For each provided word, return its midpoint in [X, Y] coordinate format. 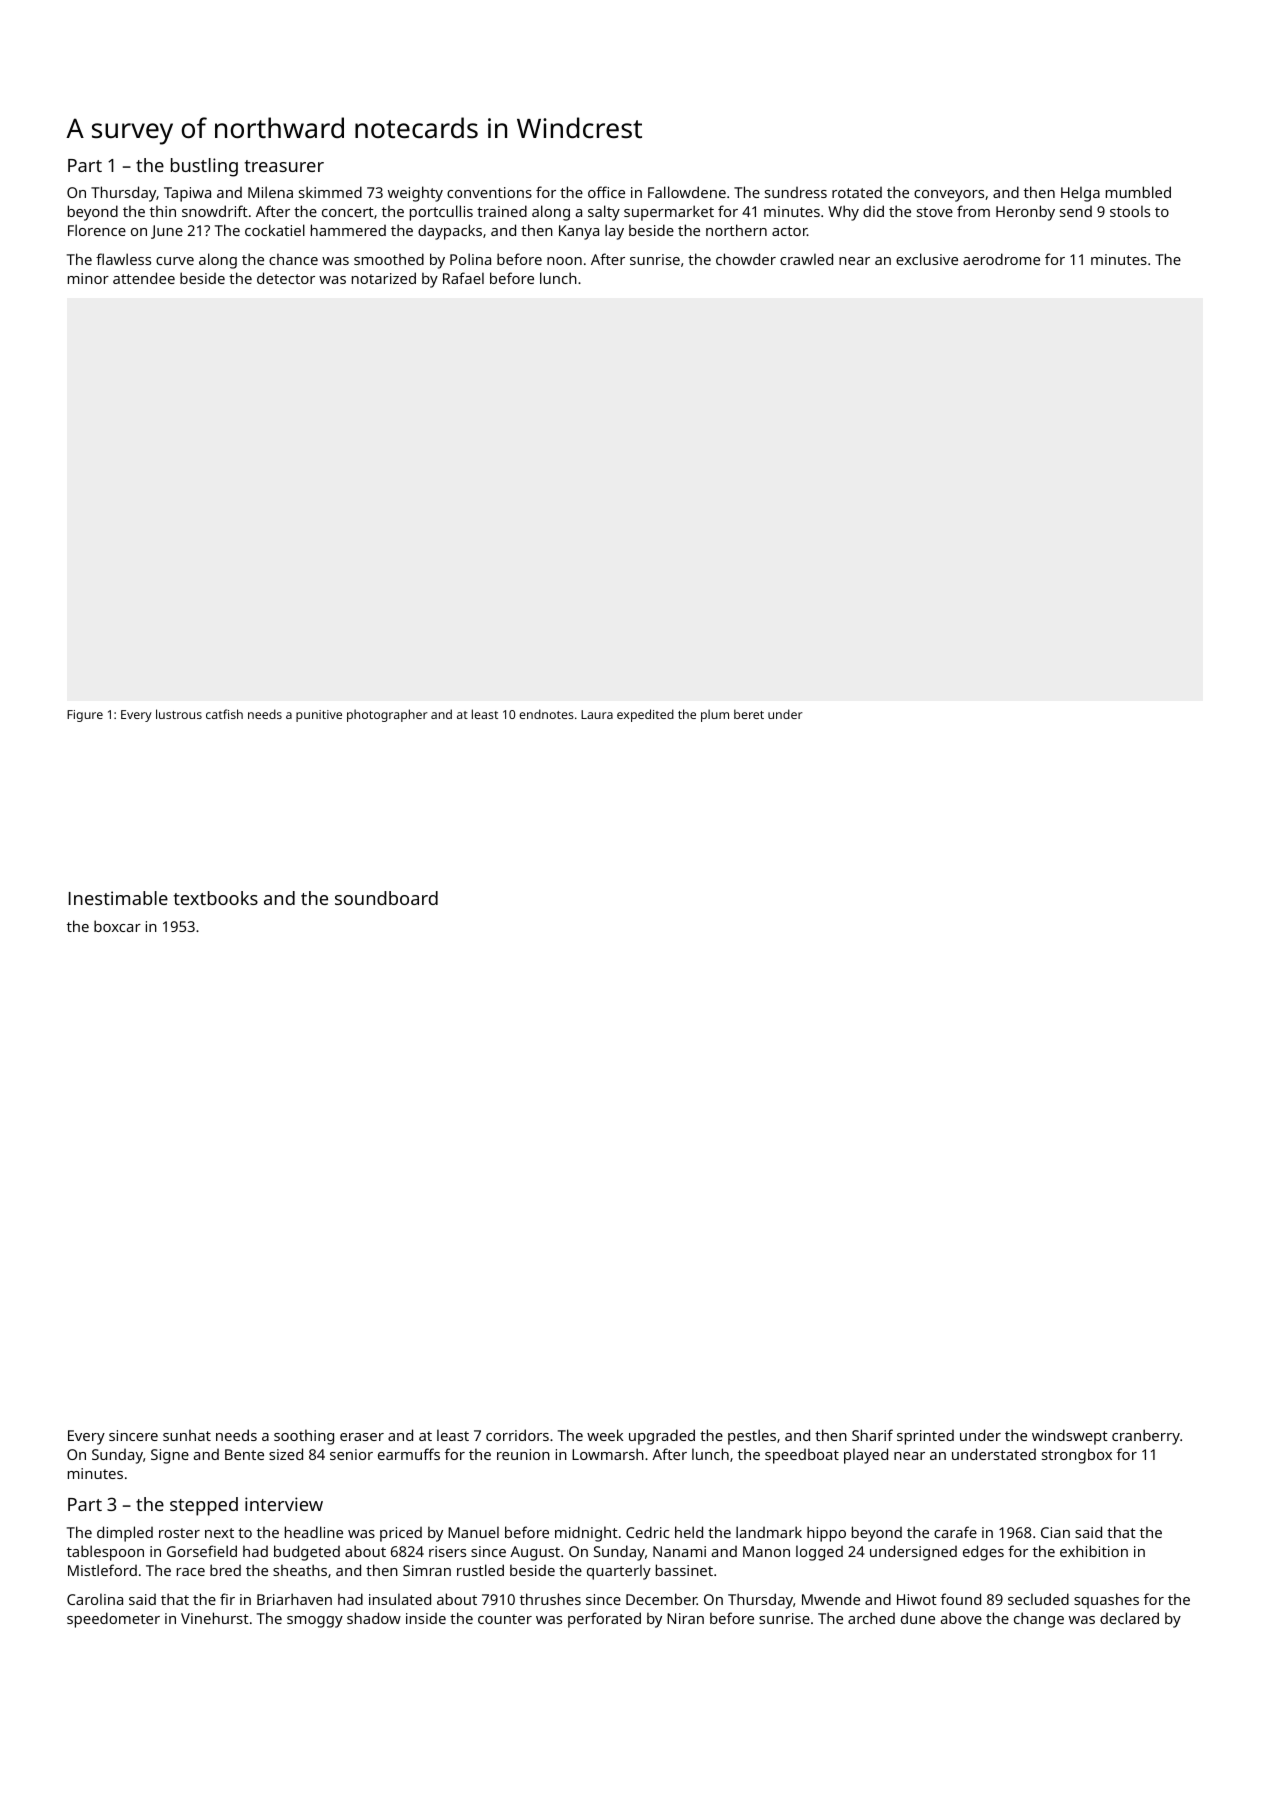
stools [1130, 211]
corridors [517, 1435]
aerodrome [1001, 259]
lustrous [179, 714]
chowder [746, 259]
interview [284, 1504]
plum [715, 715]
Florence [97, 230]
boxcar [117, 926]
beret [749, 714]
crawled [806, 259]
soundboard [386, 898]
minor [88, 278]
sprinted [925, 1437]
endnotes [546, 714]
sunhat [187, 1435]
